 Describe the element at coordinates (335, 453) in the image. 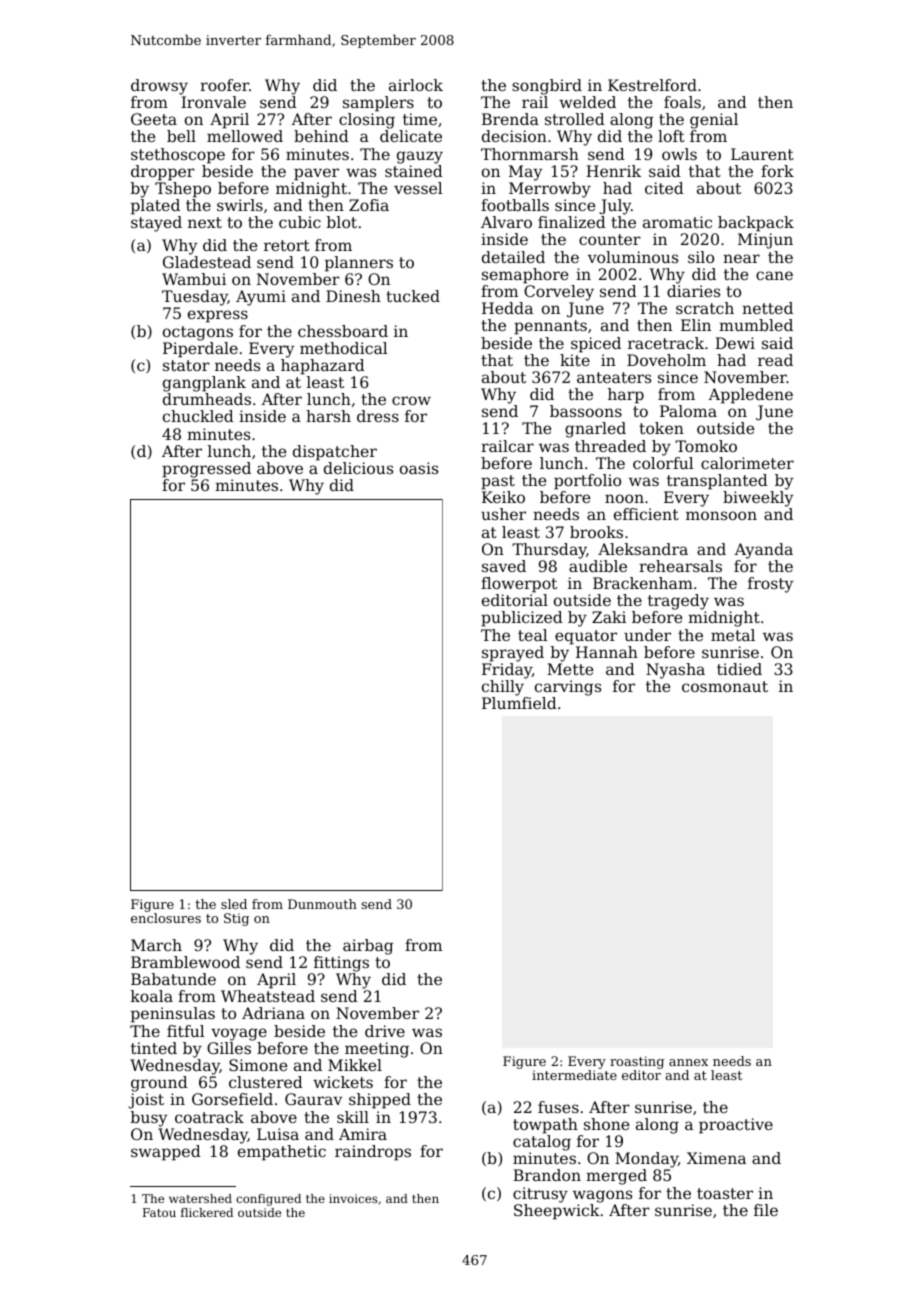

I see `dispatcher` at that location.
